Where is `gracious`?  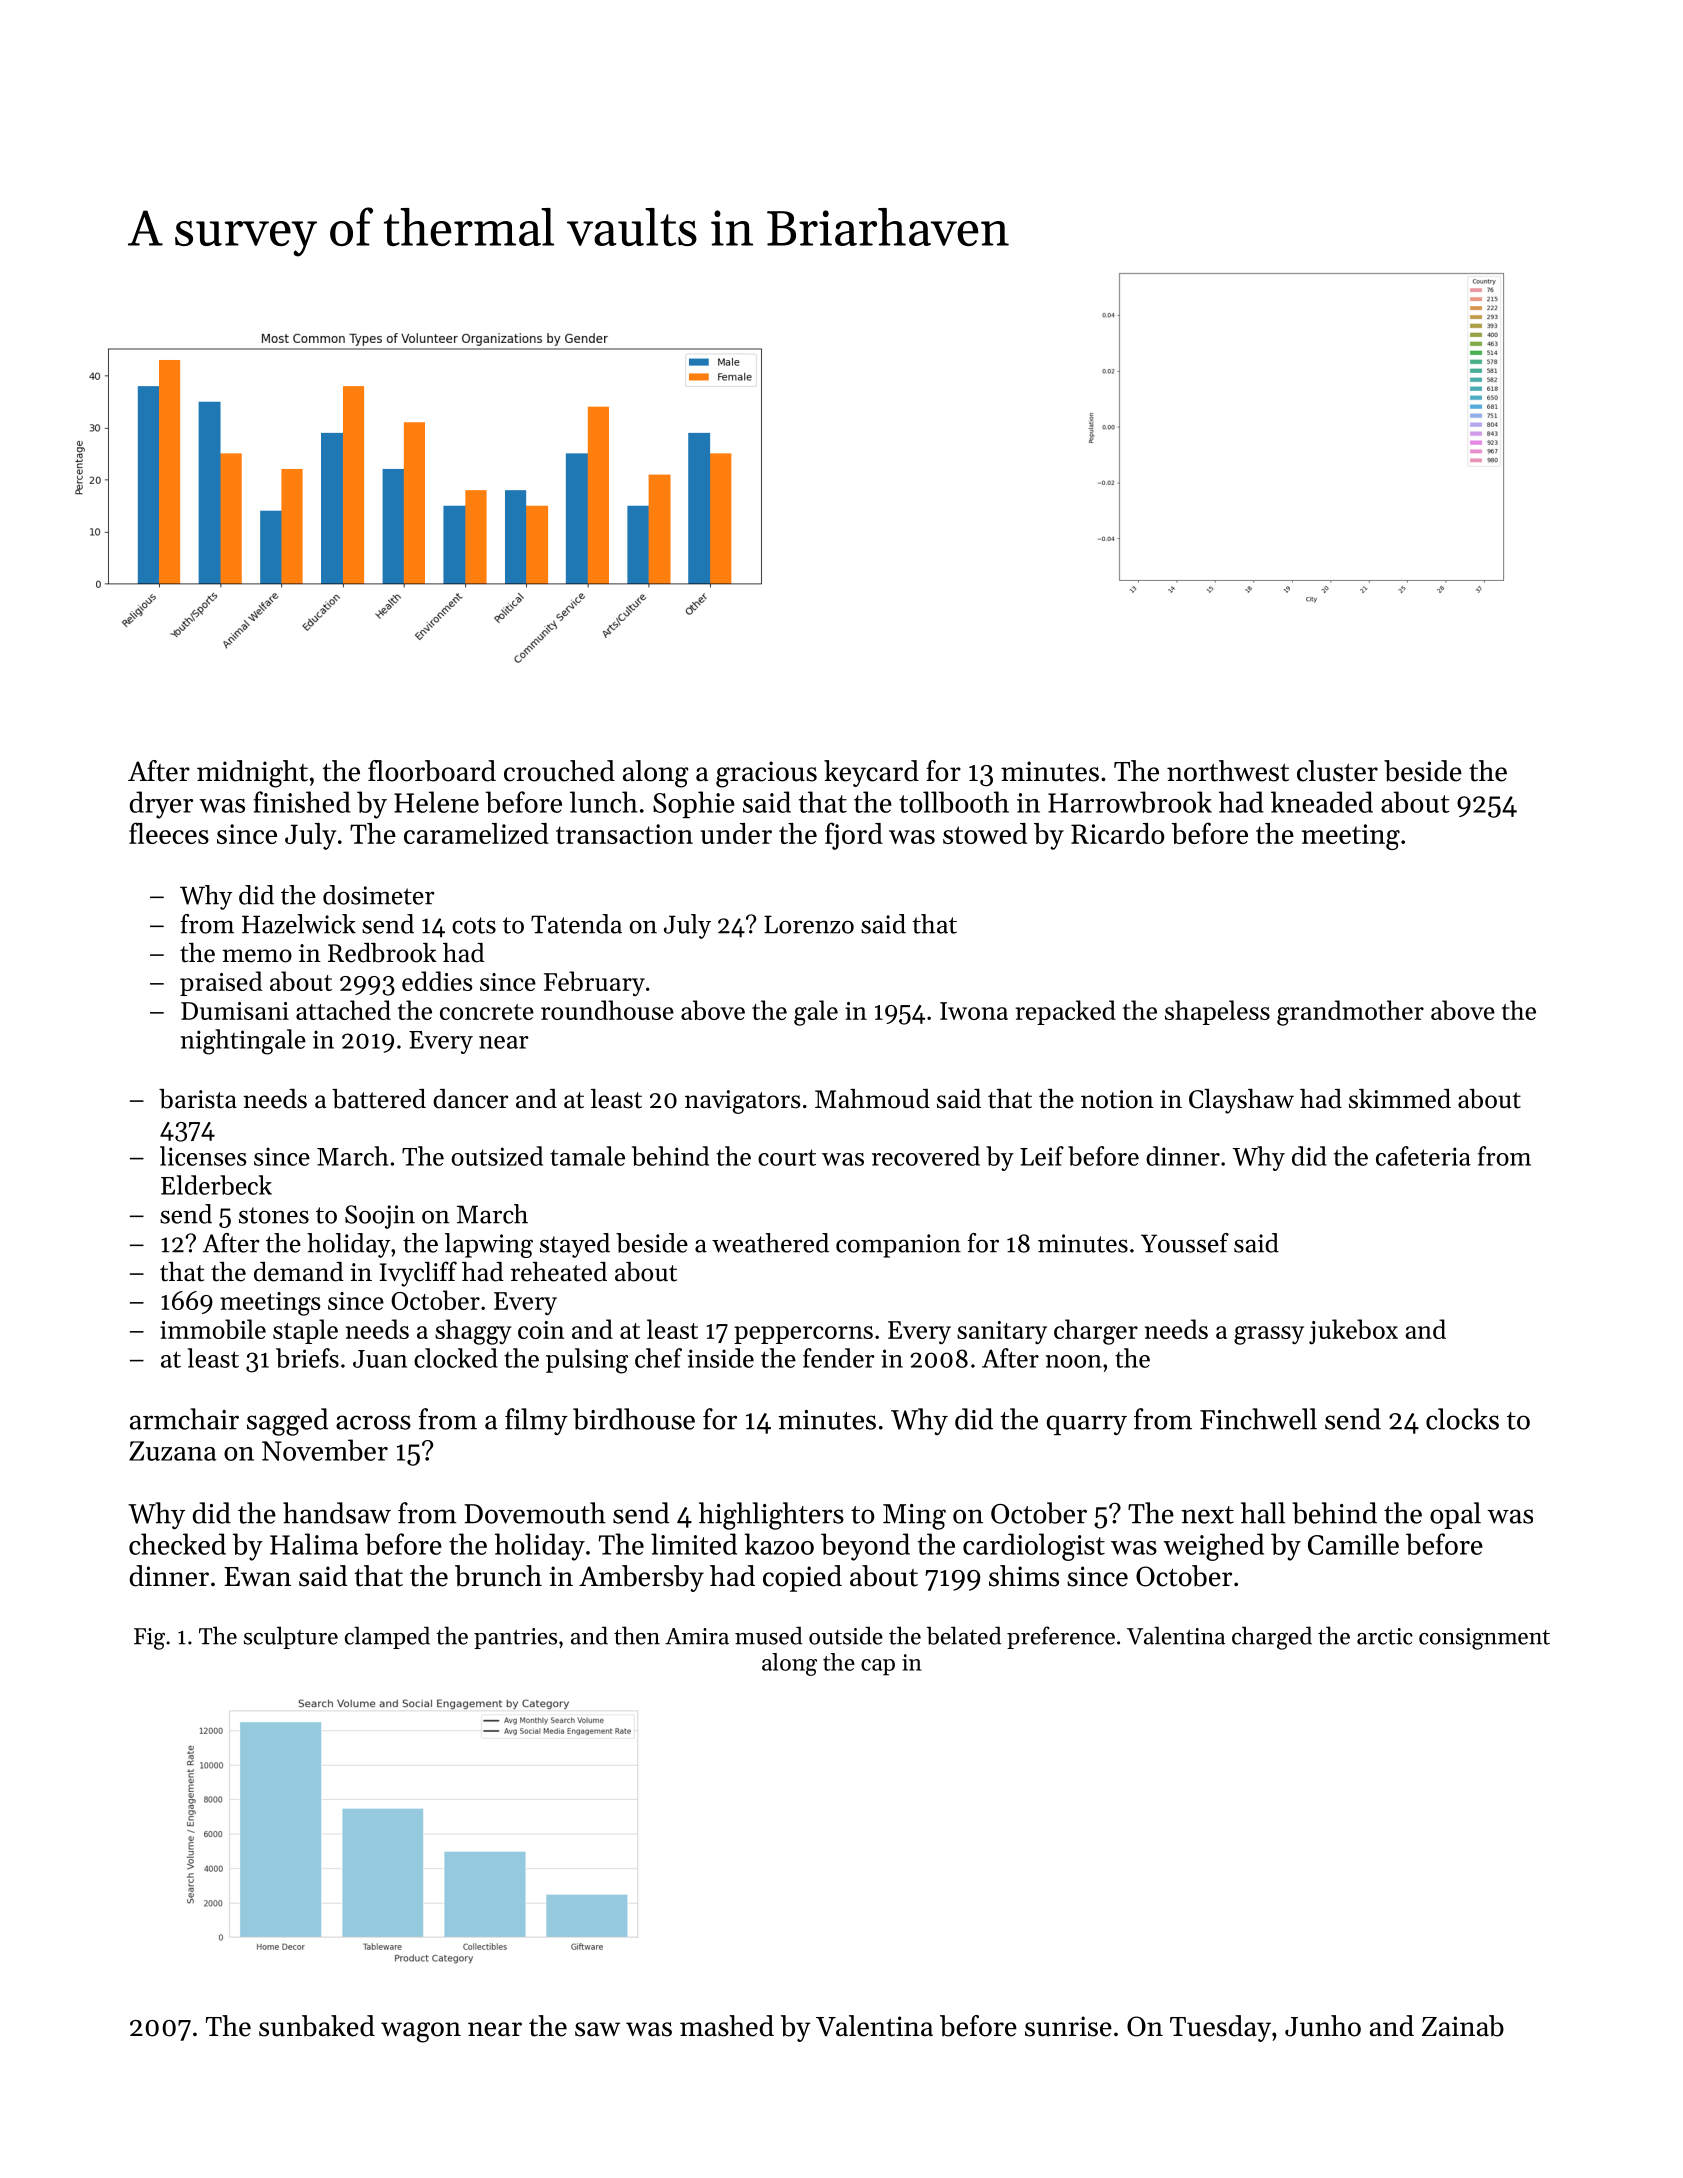 gracious is located at coordinates (766, 774).
